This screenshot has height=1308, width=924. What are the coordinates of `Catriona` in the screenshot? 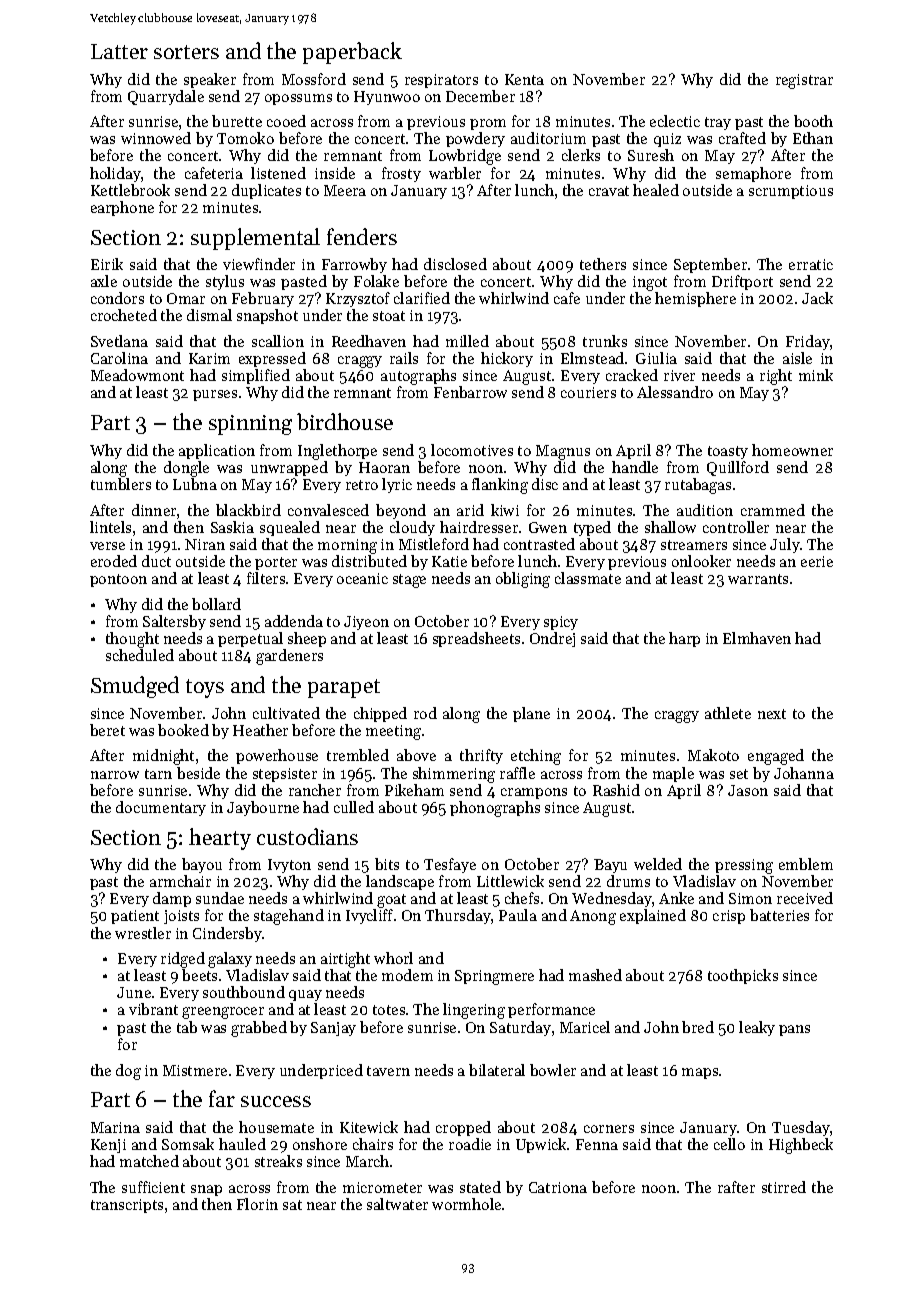 It's located at (558, 1187).
